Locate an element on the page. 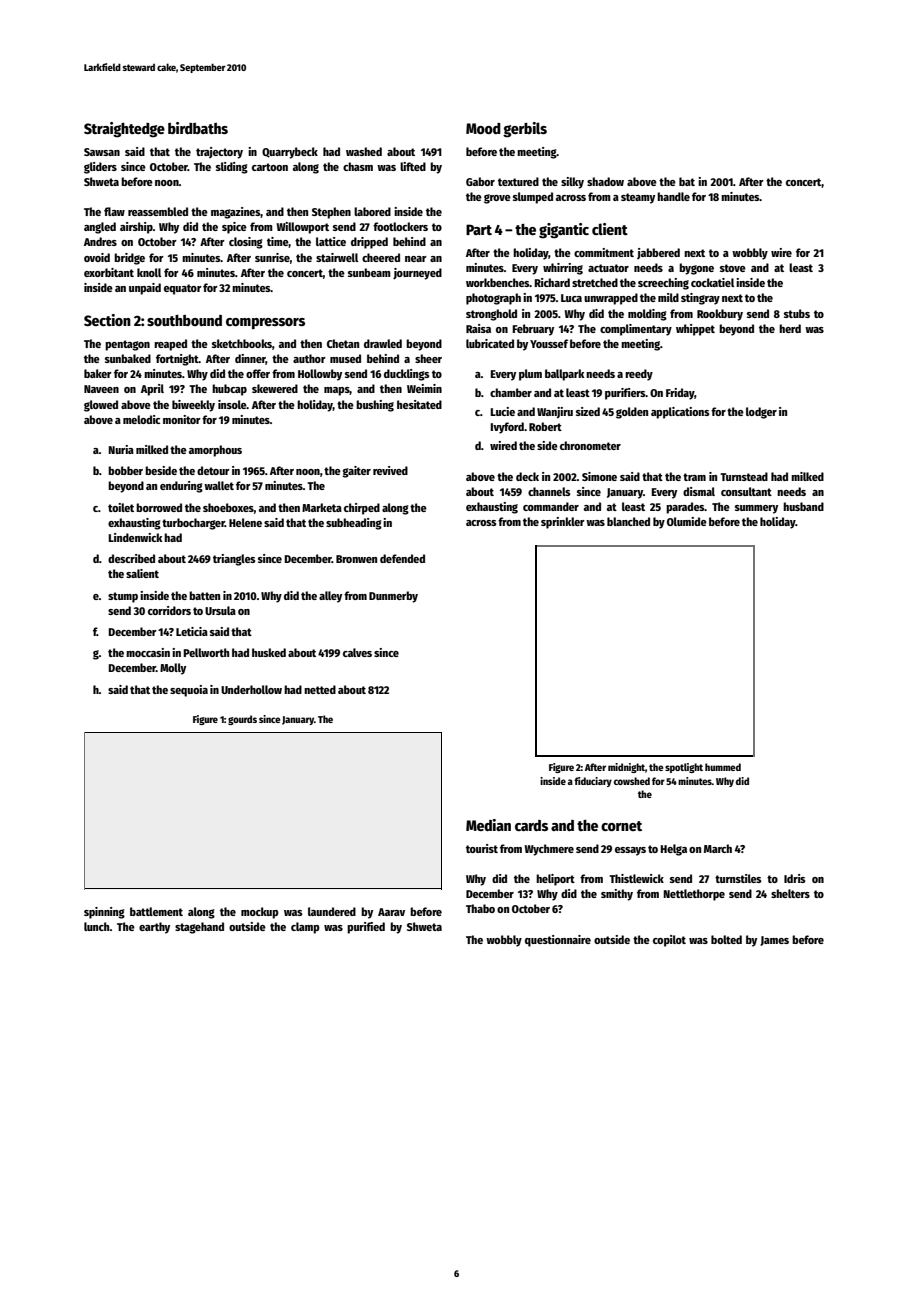 This image has height=1316, width=908. hummed is located at coordinates (723, 767).
